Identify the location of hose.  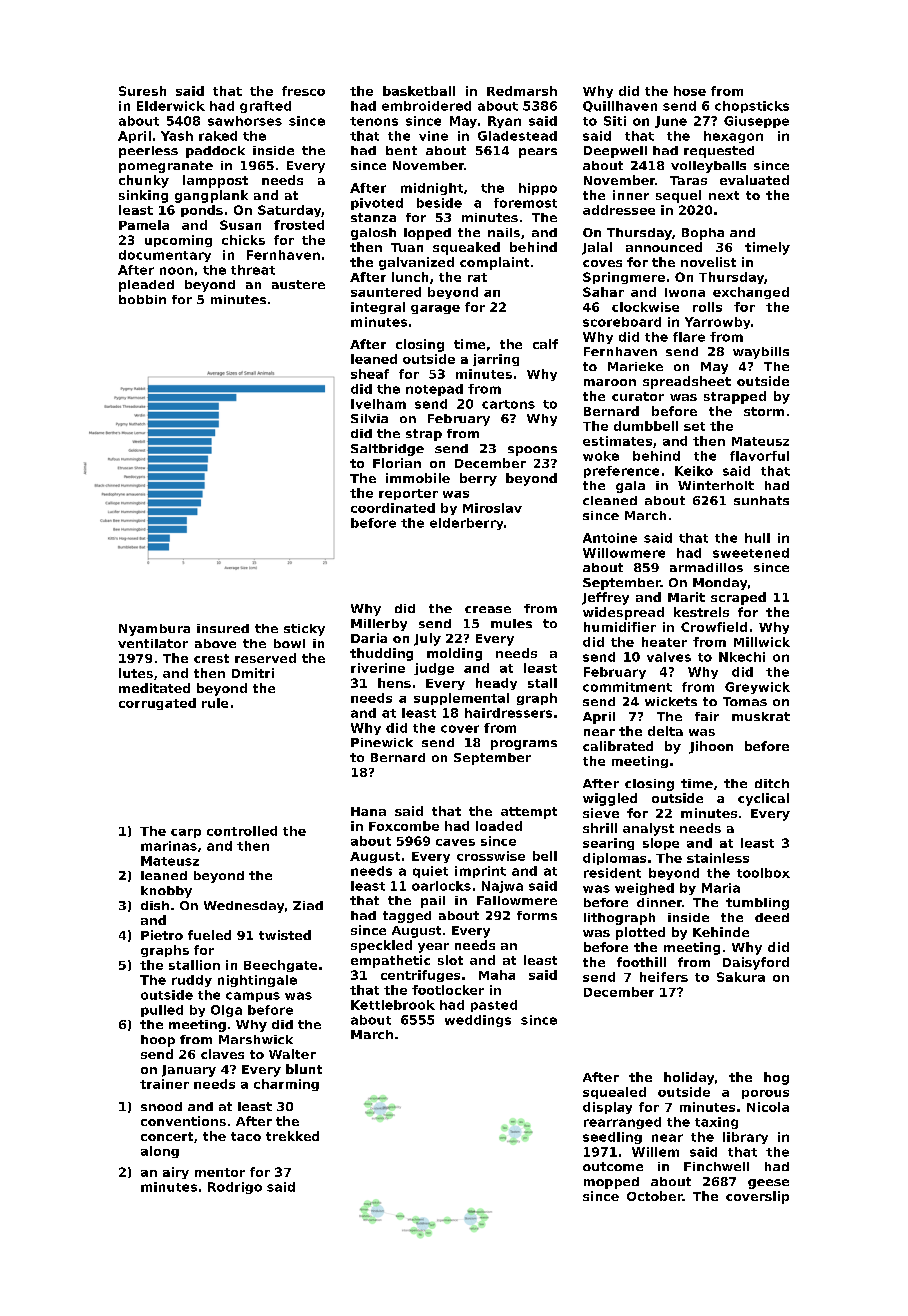
(690, 91).
